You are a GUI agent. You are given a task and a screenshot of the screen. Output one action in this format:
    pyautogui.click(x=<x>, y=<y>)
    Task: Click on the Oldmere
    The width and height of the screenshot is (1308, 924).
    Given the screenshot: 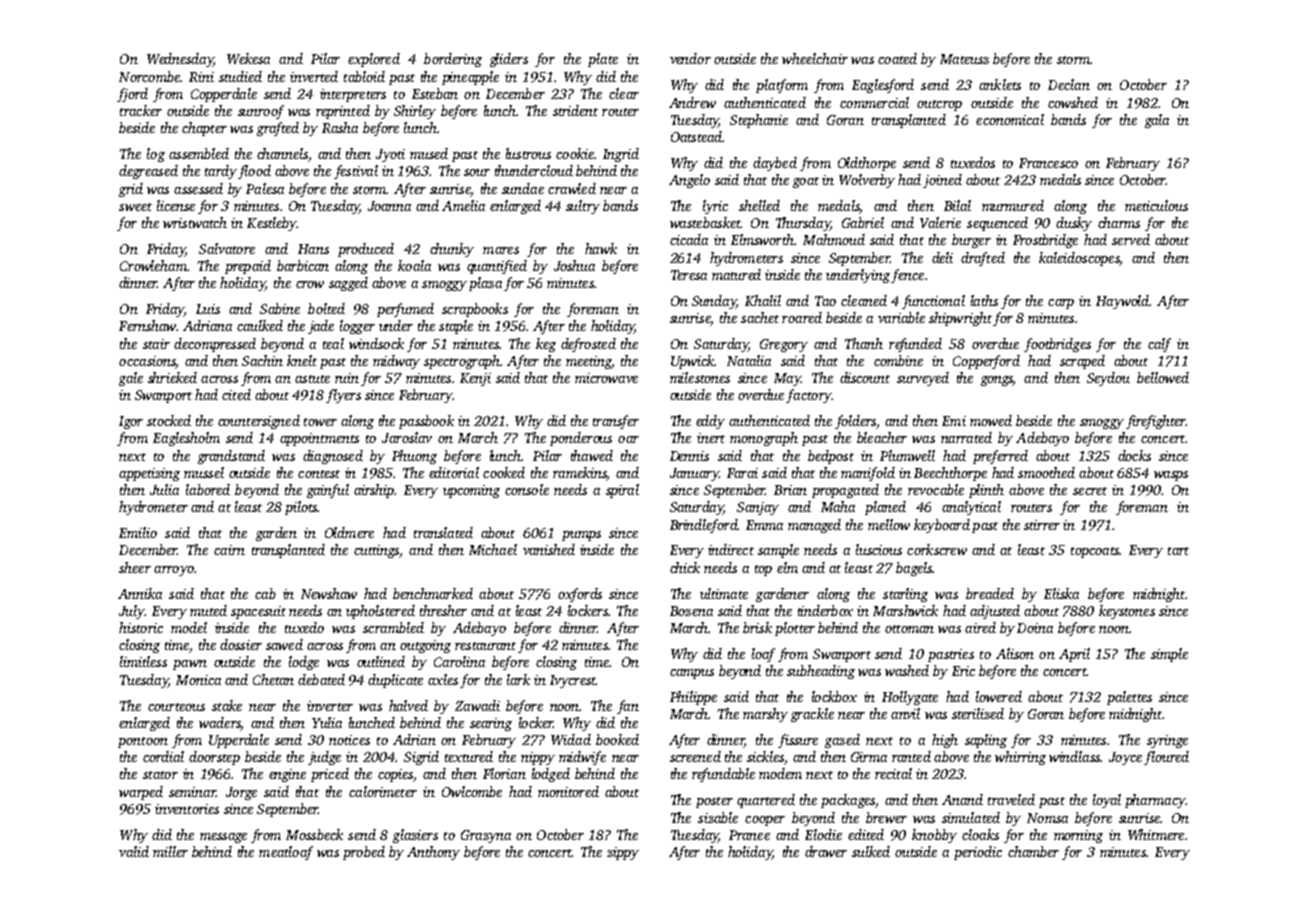 What is the action you would take?
    pyautogui.click(x=349, y=532)
